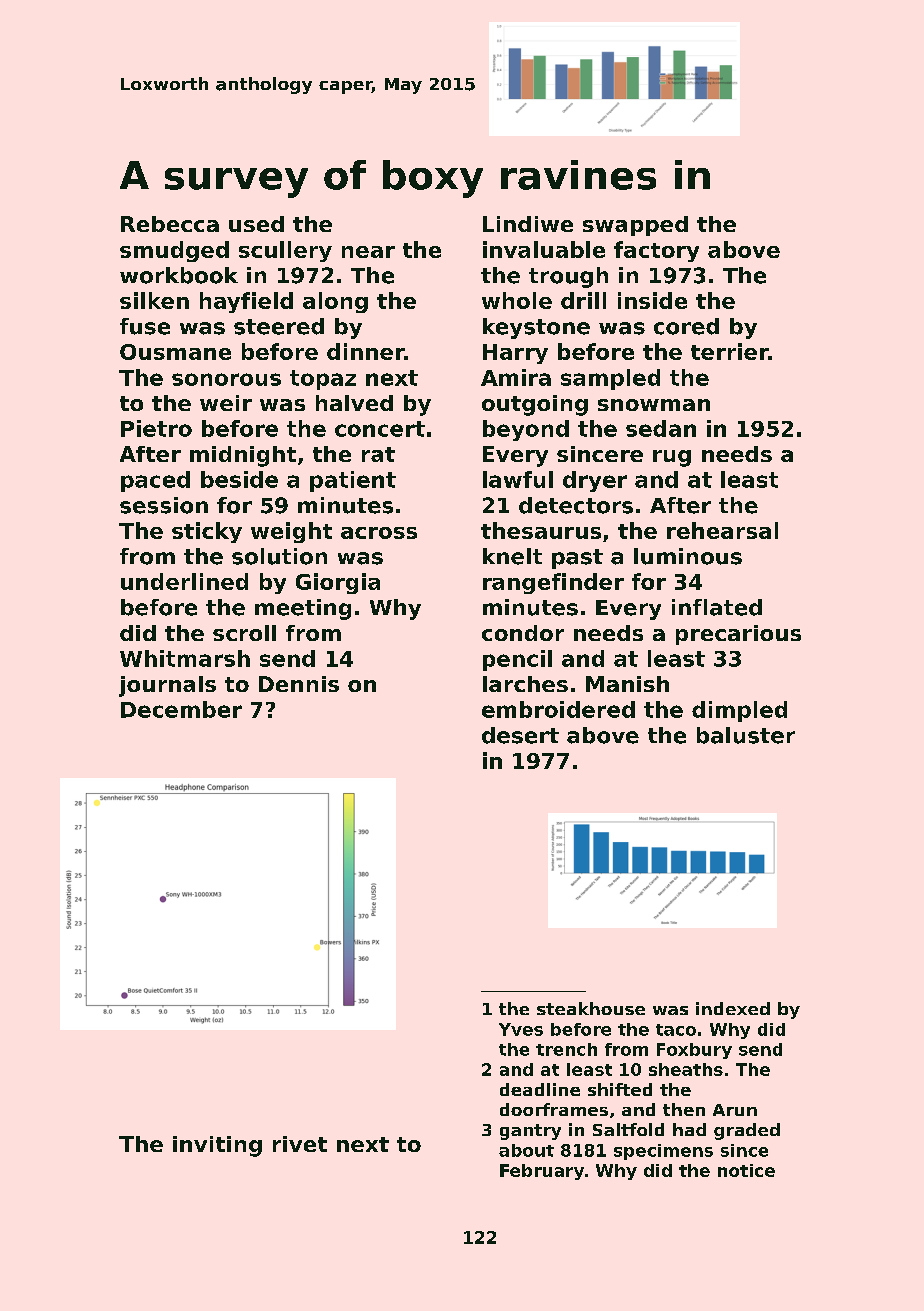 The image size is (924, 1311). I want to click on Rebecca, so click(170, 224).
